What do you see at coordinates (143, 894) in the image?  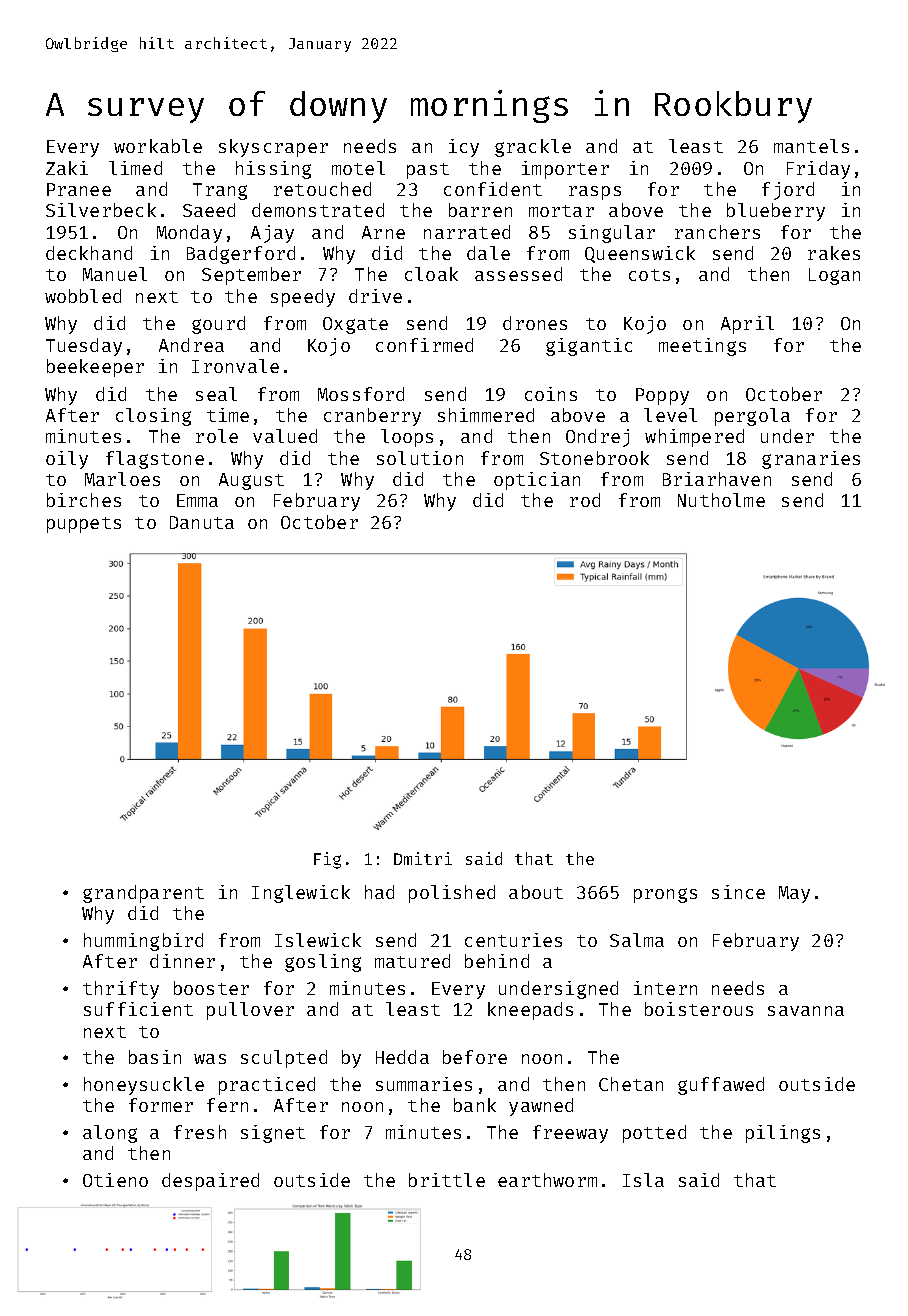 I see `grandparent` at bounding box center [143, 894].
